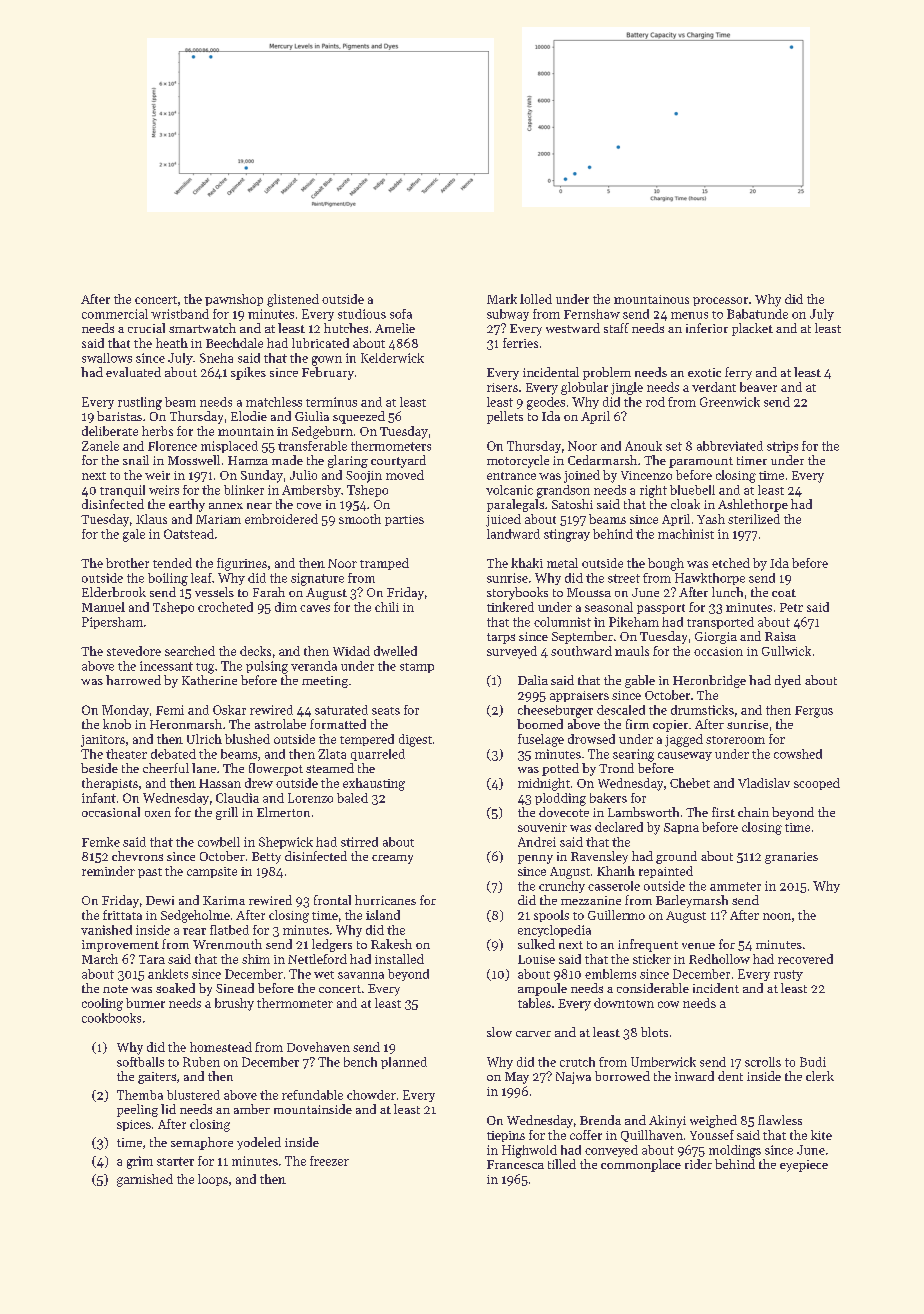 This page has width=924, height=1314. I want to click on parties, so click(404, 520).
